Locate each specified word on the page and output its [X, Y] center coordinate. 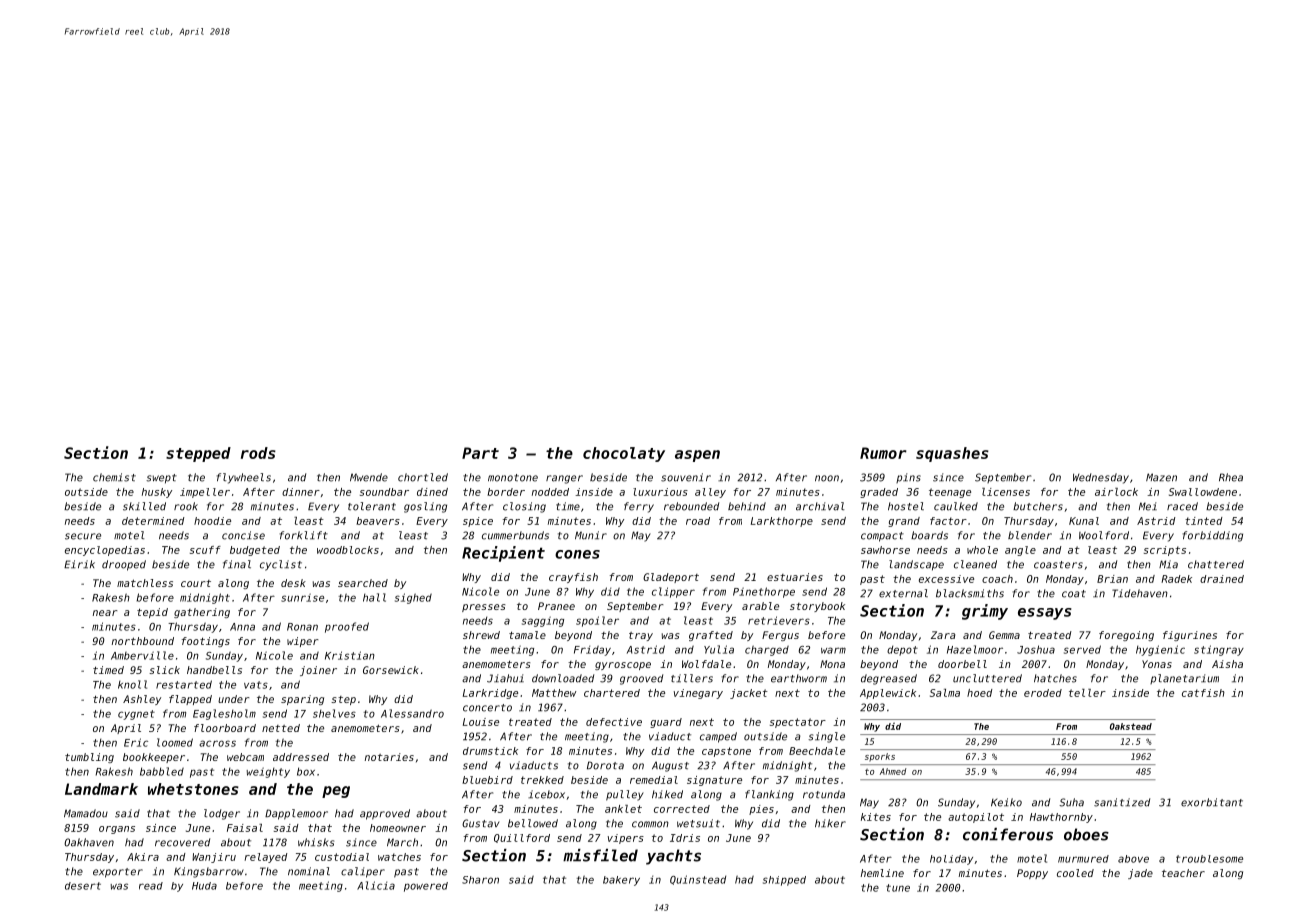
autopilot [976, 818]
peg [336, 792]
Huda [204, 886]
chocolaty [624, 454]
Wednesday [1101, 478]
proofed [347, 627]
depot [902, 651]
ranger [564, 479]
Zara [943, 635]
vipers [626, 839]
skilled [144, 506]
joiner [318, 671]
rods [258, 453]
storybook [817, 607]
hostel [906, 506]
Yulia [719, 649]
